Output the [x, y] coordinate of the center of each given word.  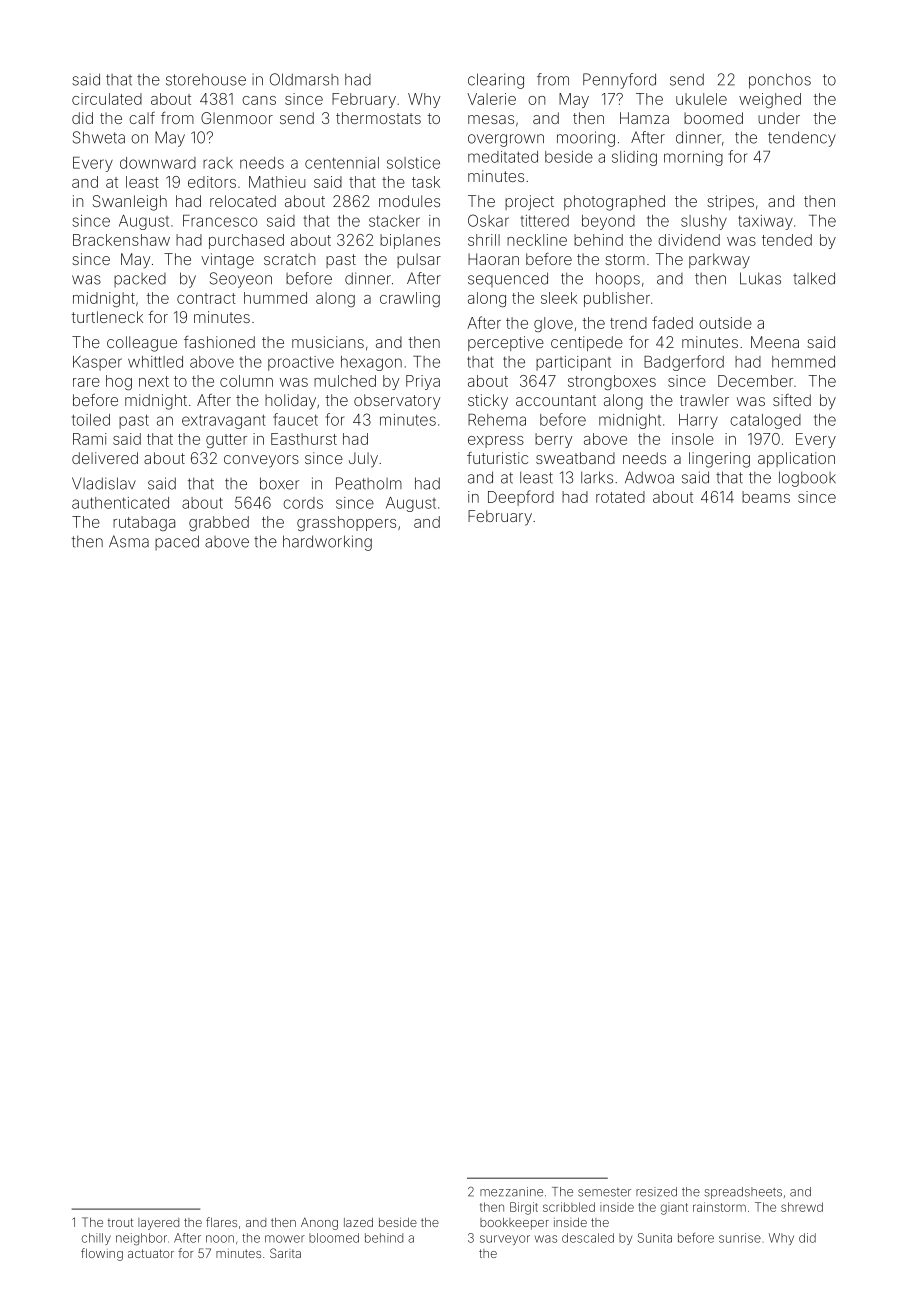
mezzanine [511, 1192]
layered [158, 1224]
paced [177, 542]
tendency [802, 139]
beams [766, 497]
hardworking [327, 543]
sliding [634, 158]
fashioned [219, 342]
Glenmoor [237, 118]
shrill [484, 240]
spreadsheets [743, 1193]
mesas [491, 119]
